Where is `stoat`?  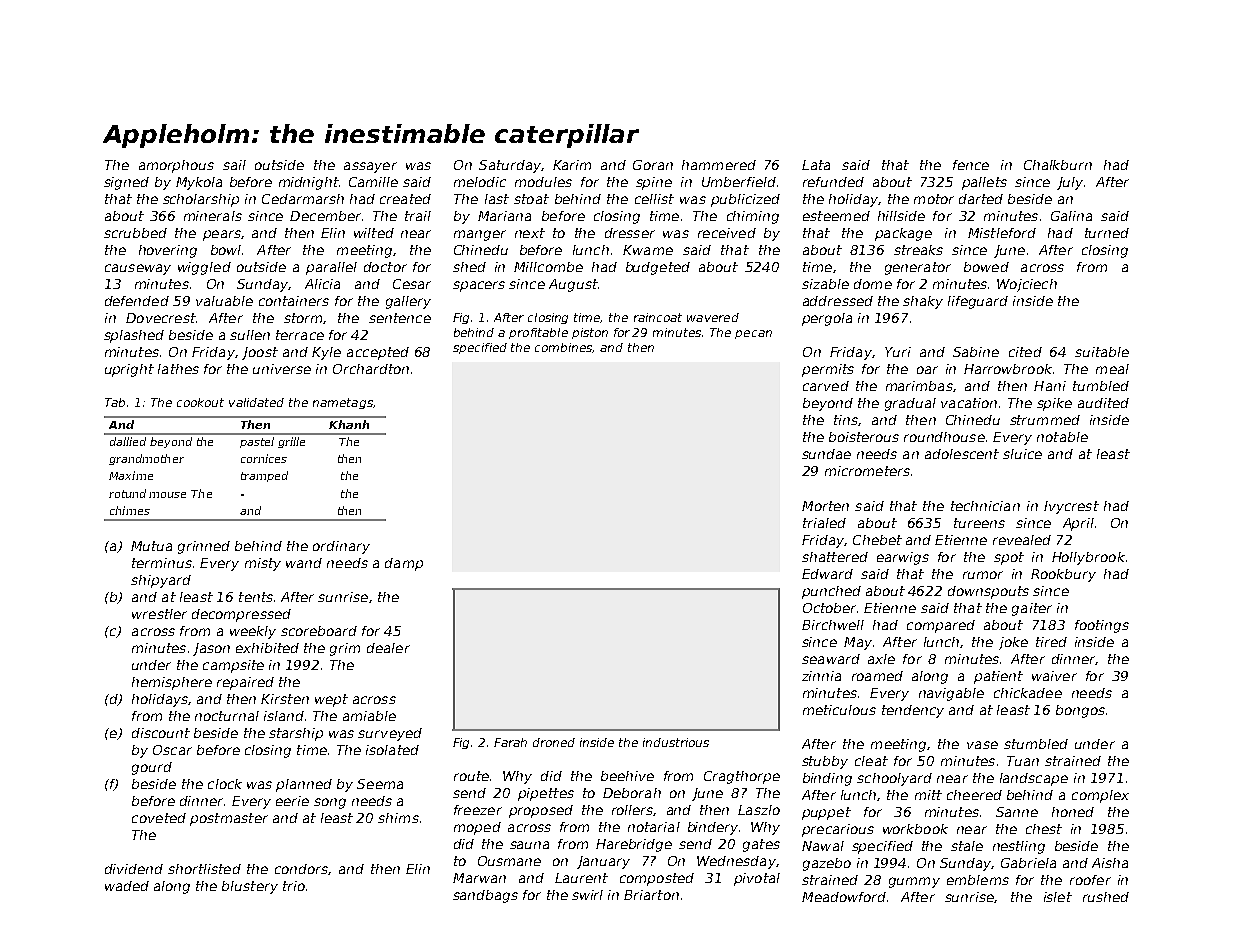 stoat is located at coordinates (531, 199).
